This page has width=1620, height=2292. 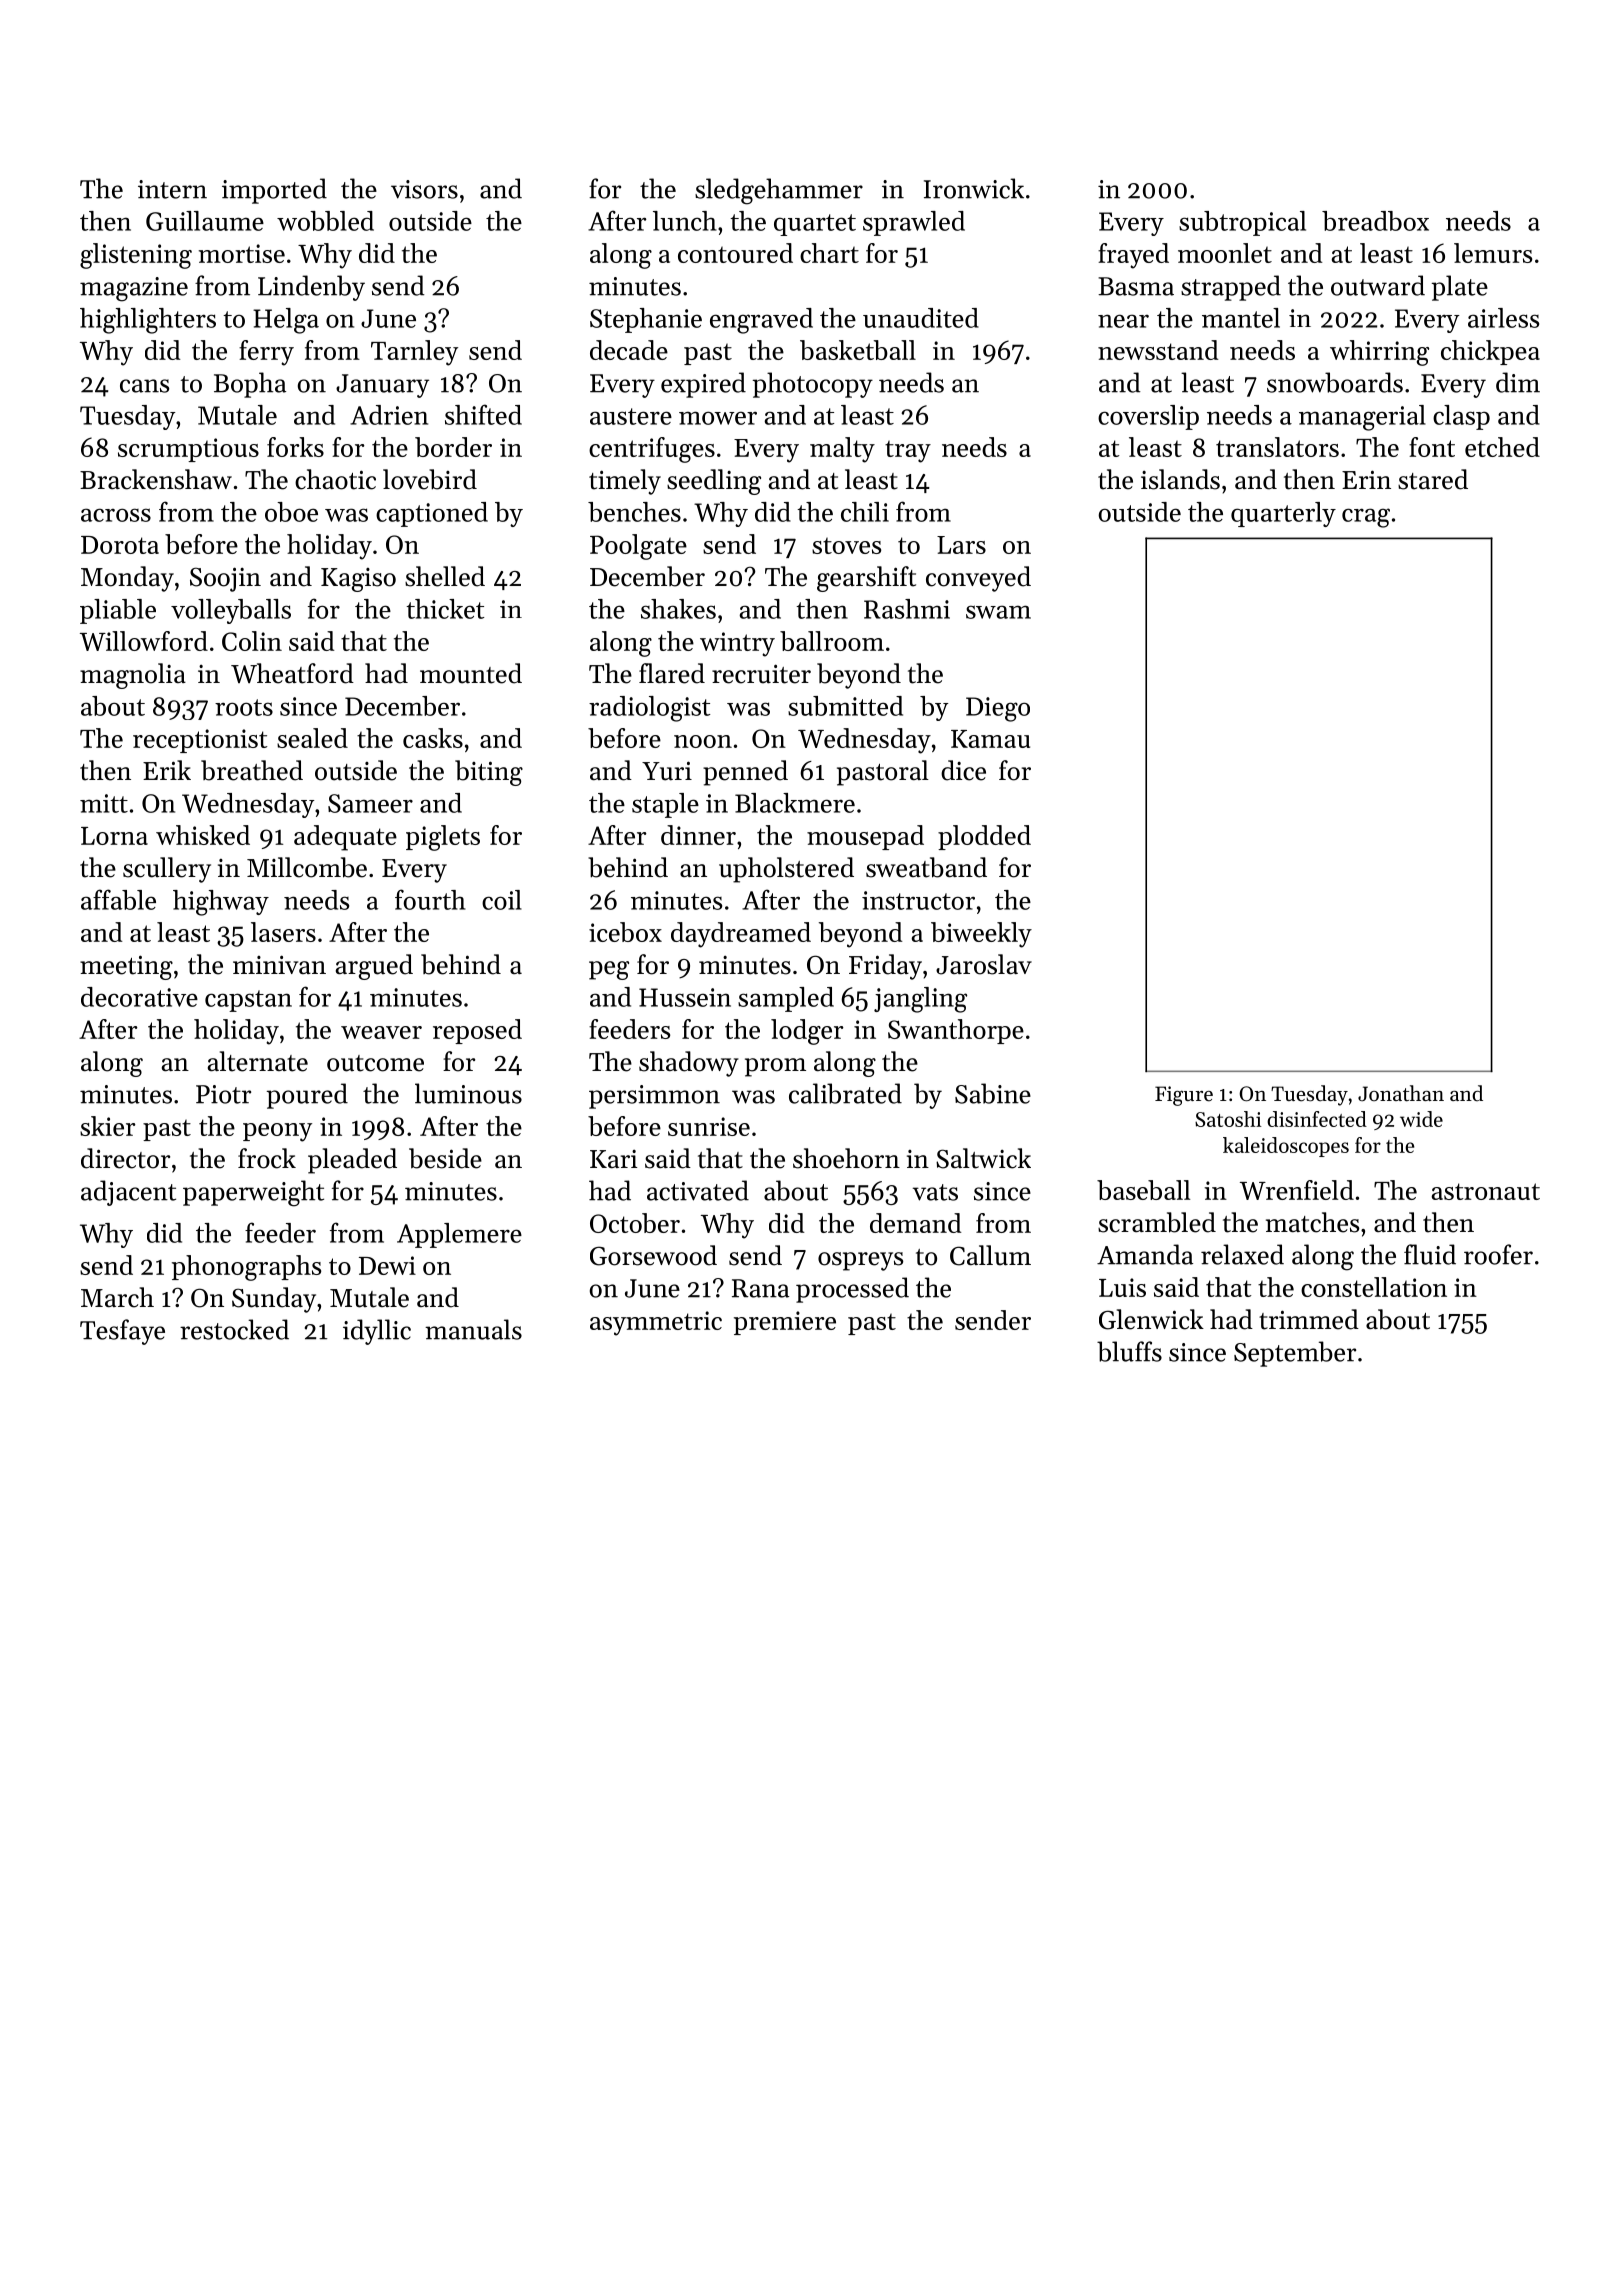 What do you see at coordinates (990, 739) in the page?
I see `Kamau` at bounding box center [990, 739].
